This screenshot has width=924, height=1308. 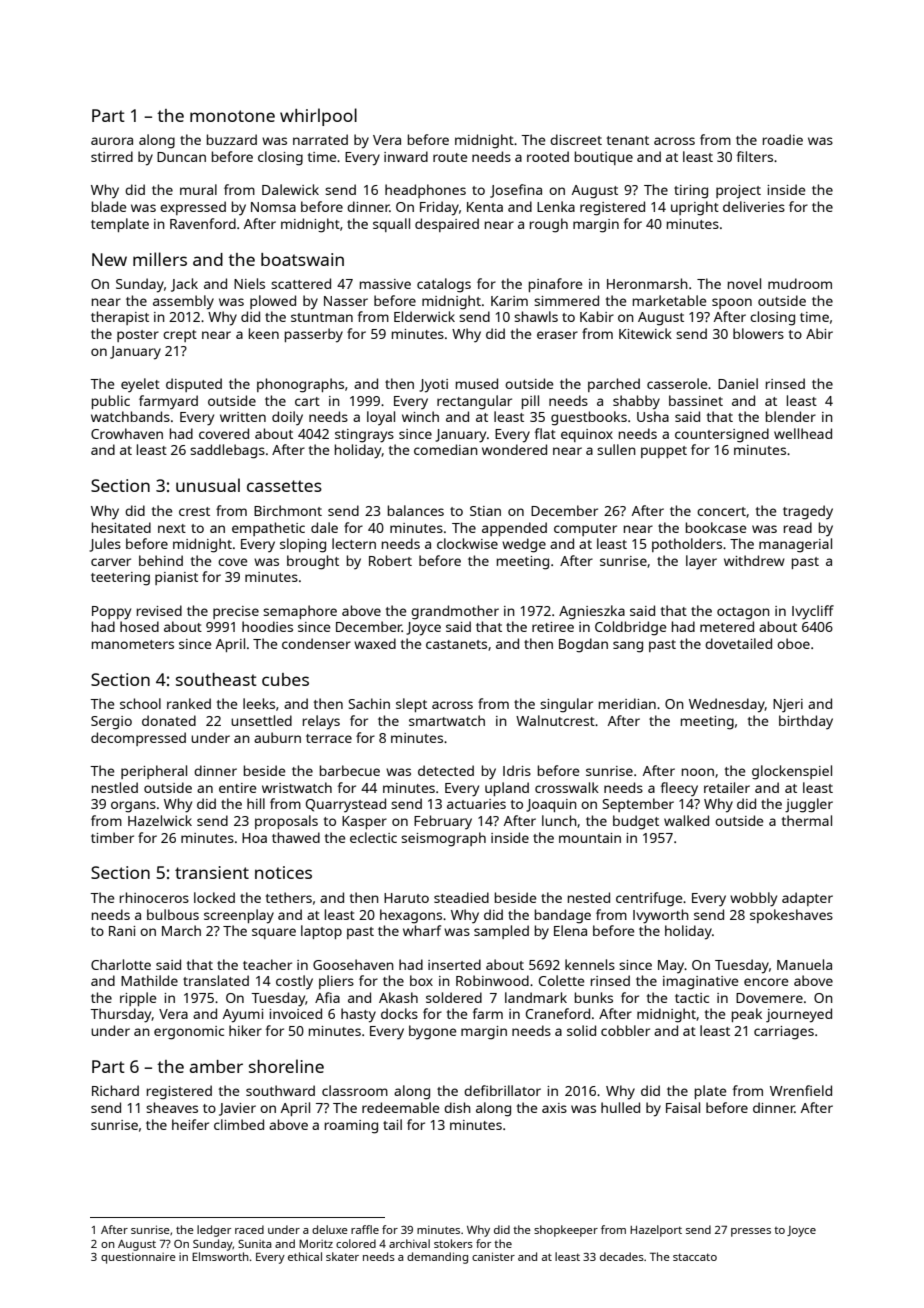 I want to click on roadie, so click(x=783, y=139).
